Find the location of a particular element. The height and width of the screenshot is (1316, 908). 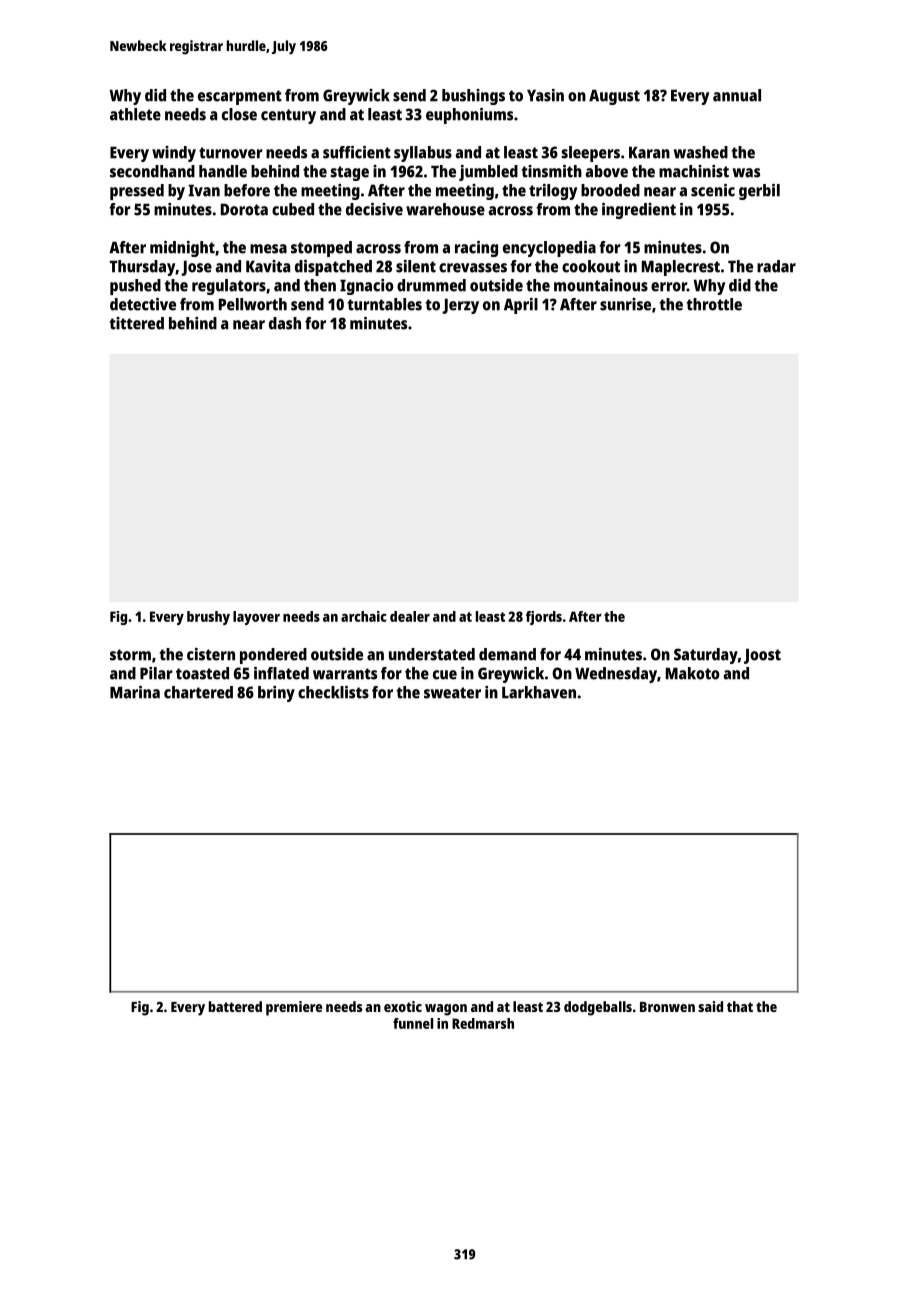

battered is located at coordinates (235, 1006).
